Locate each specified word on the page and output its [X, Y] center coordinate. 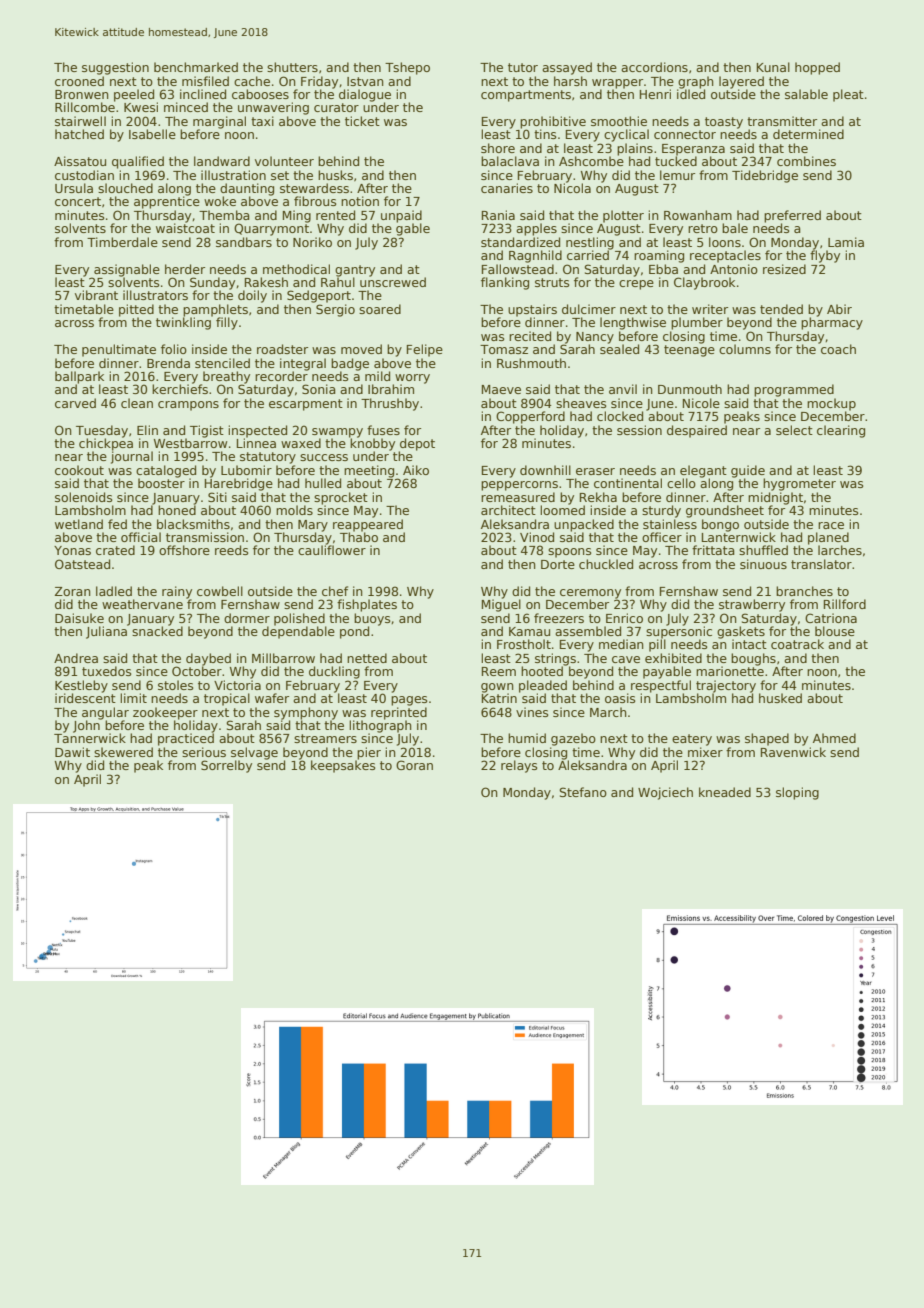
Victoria [237, 685]
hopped [817, 68]
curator [336, 107]
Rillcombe [85, 107]
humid [527, 738]
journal [132, 457]
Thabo [359, 537]
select [794, 430]
